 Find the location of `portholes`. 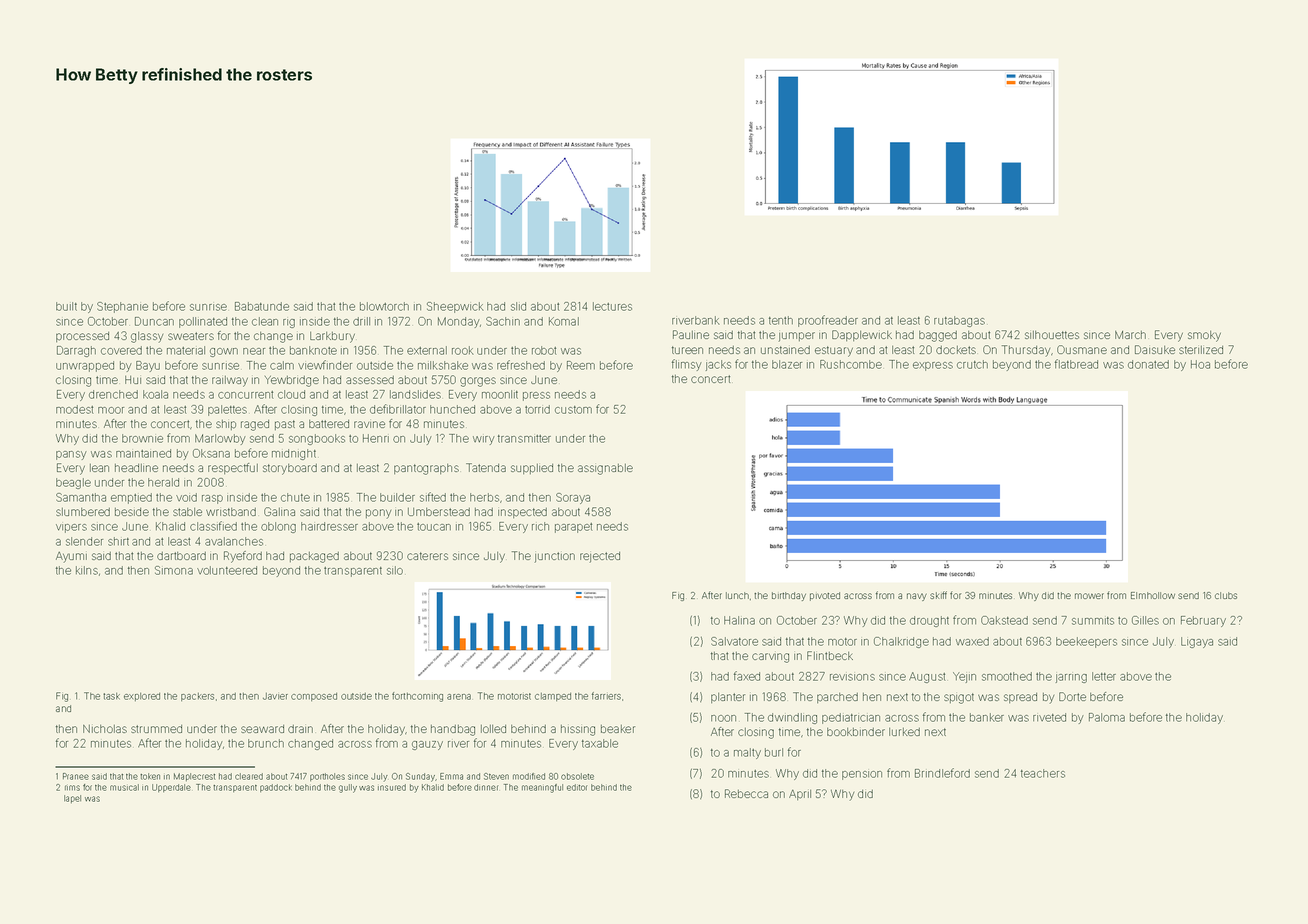

portholes is located at coordinates (327, 777).
